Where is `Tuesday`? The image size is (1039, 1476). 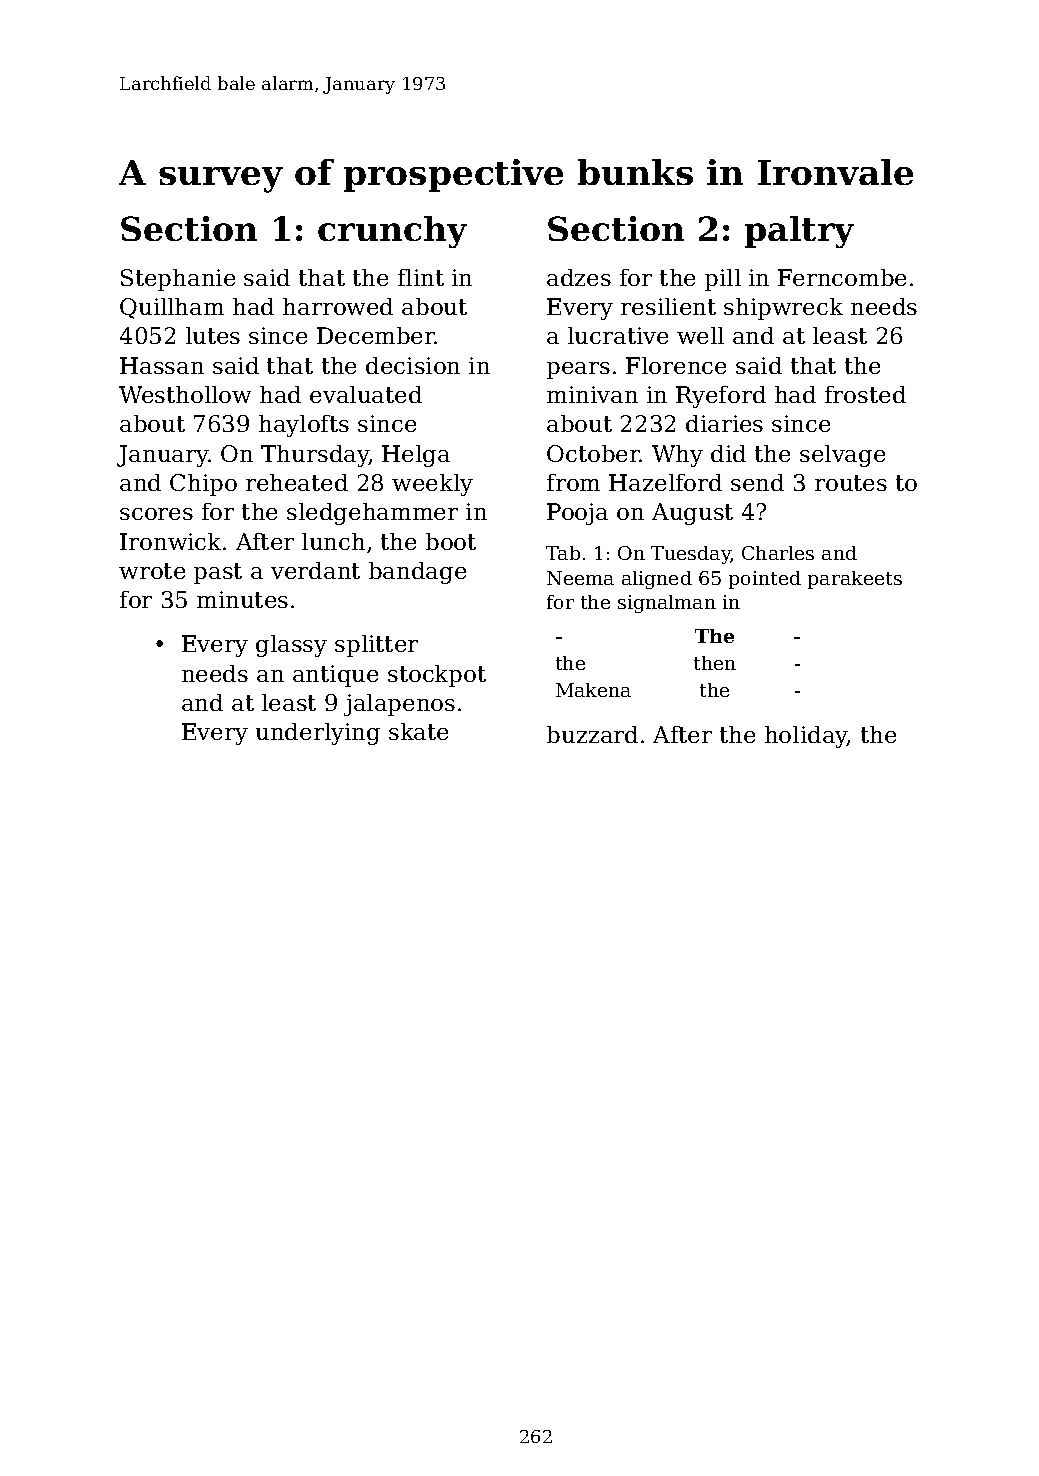
Tuesday is located at coordinates (691, 555).
